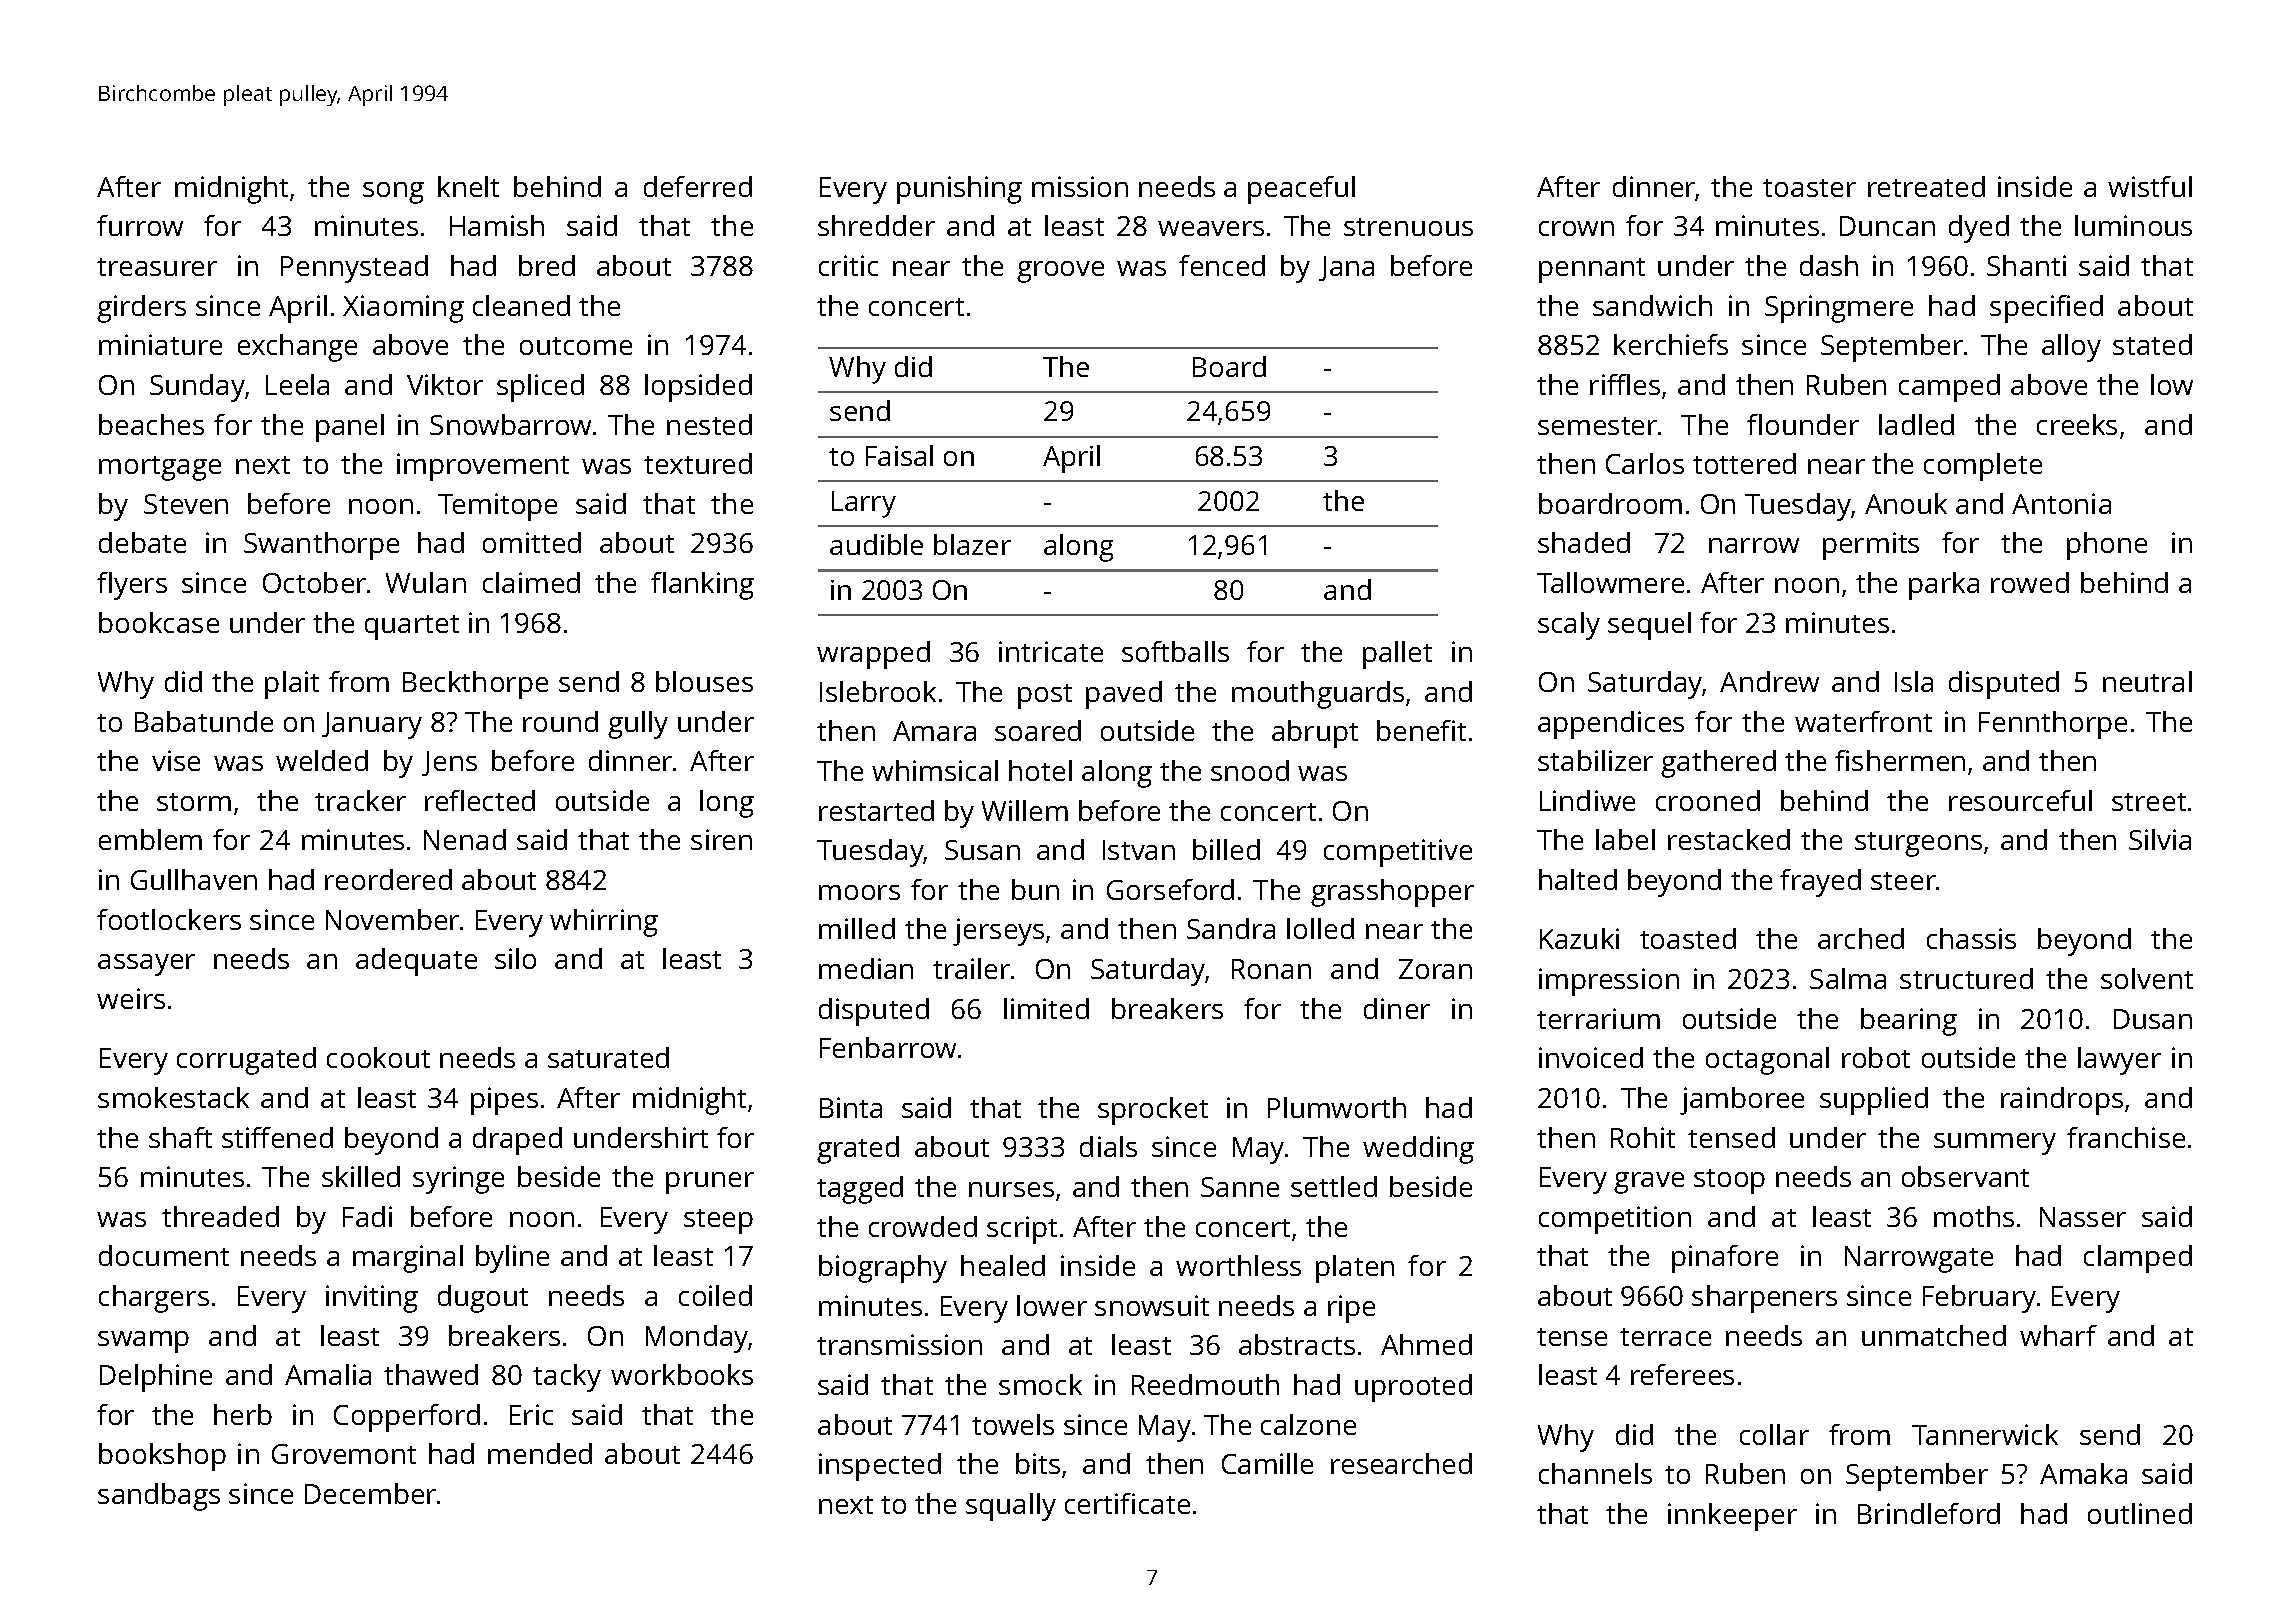 The width and height of the screenshot is (2292, 1620). Describe the element at coordinates (1916, 424) in the screenshot. I see `ladled` at that location.
